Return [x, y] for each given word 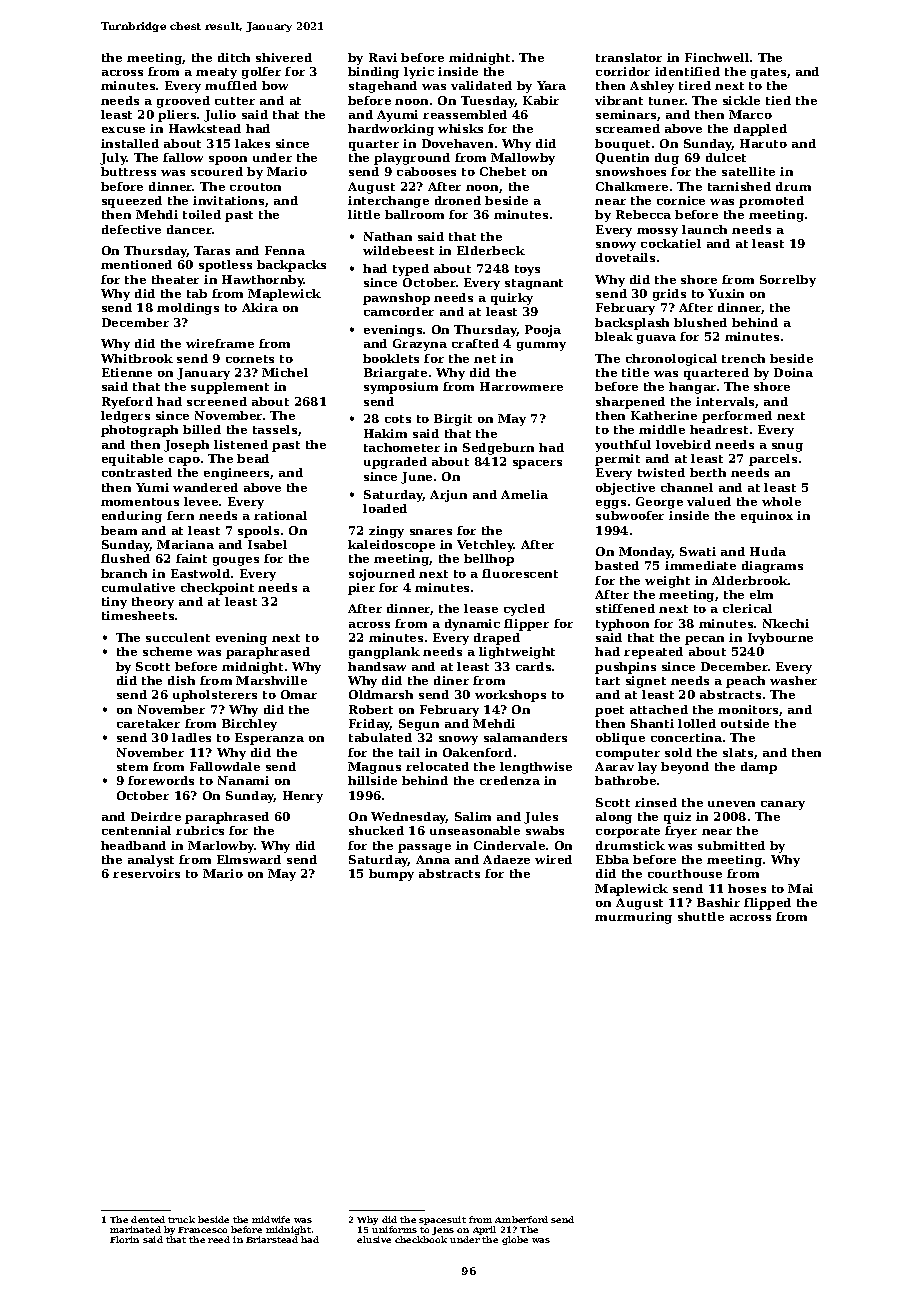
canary [783, 805]
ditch [234, 57]
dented [148, 1219]
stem [132, 767]
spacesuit [442, 1220]
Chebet [503, 171]
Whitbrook [137, 358]
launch [704, 229]
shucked [376, 830]
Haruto [763, 143]
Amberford [521, 1219]
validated [481, 85]
